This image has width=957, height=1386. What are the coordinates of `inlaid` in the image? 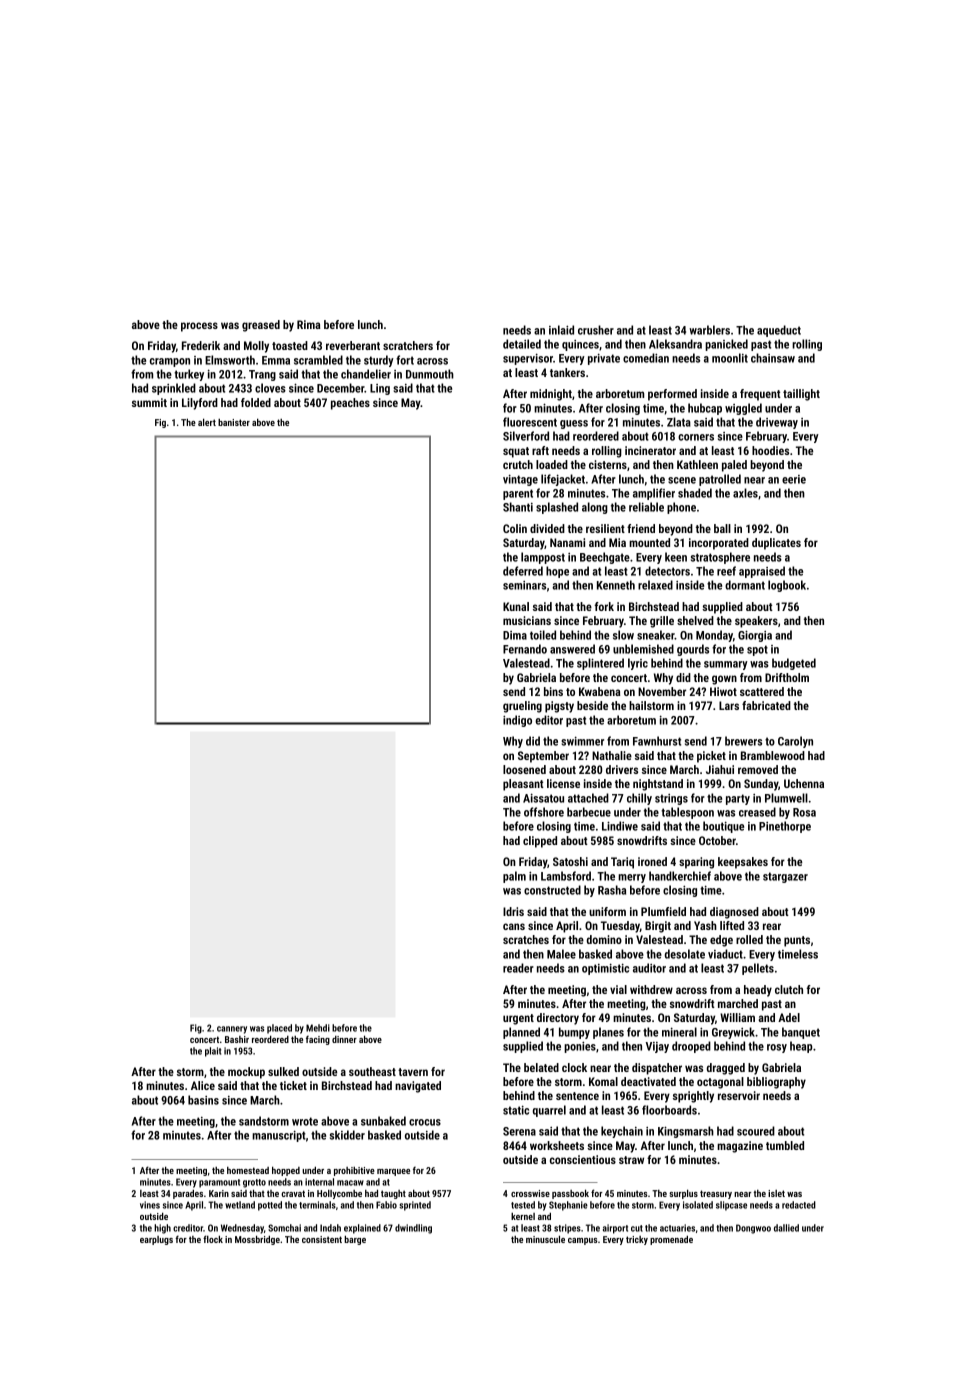 It's located at (561, 330).
